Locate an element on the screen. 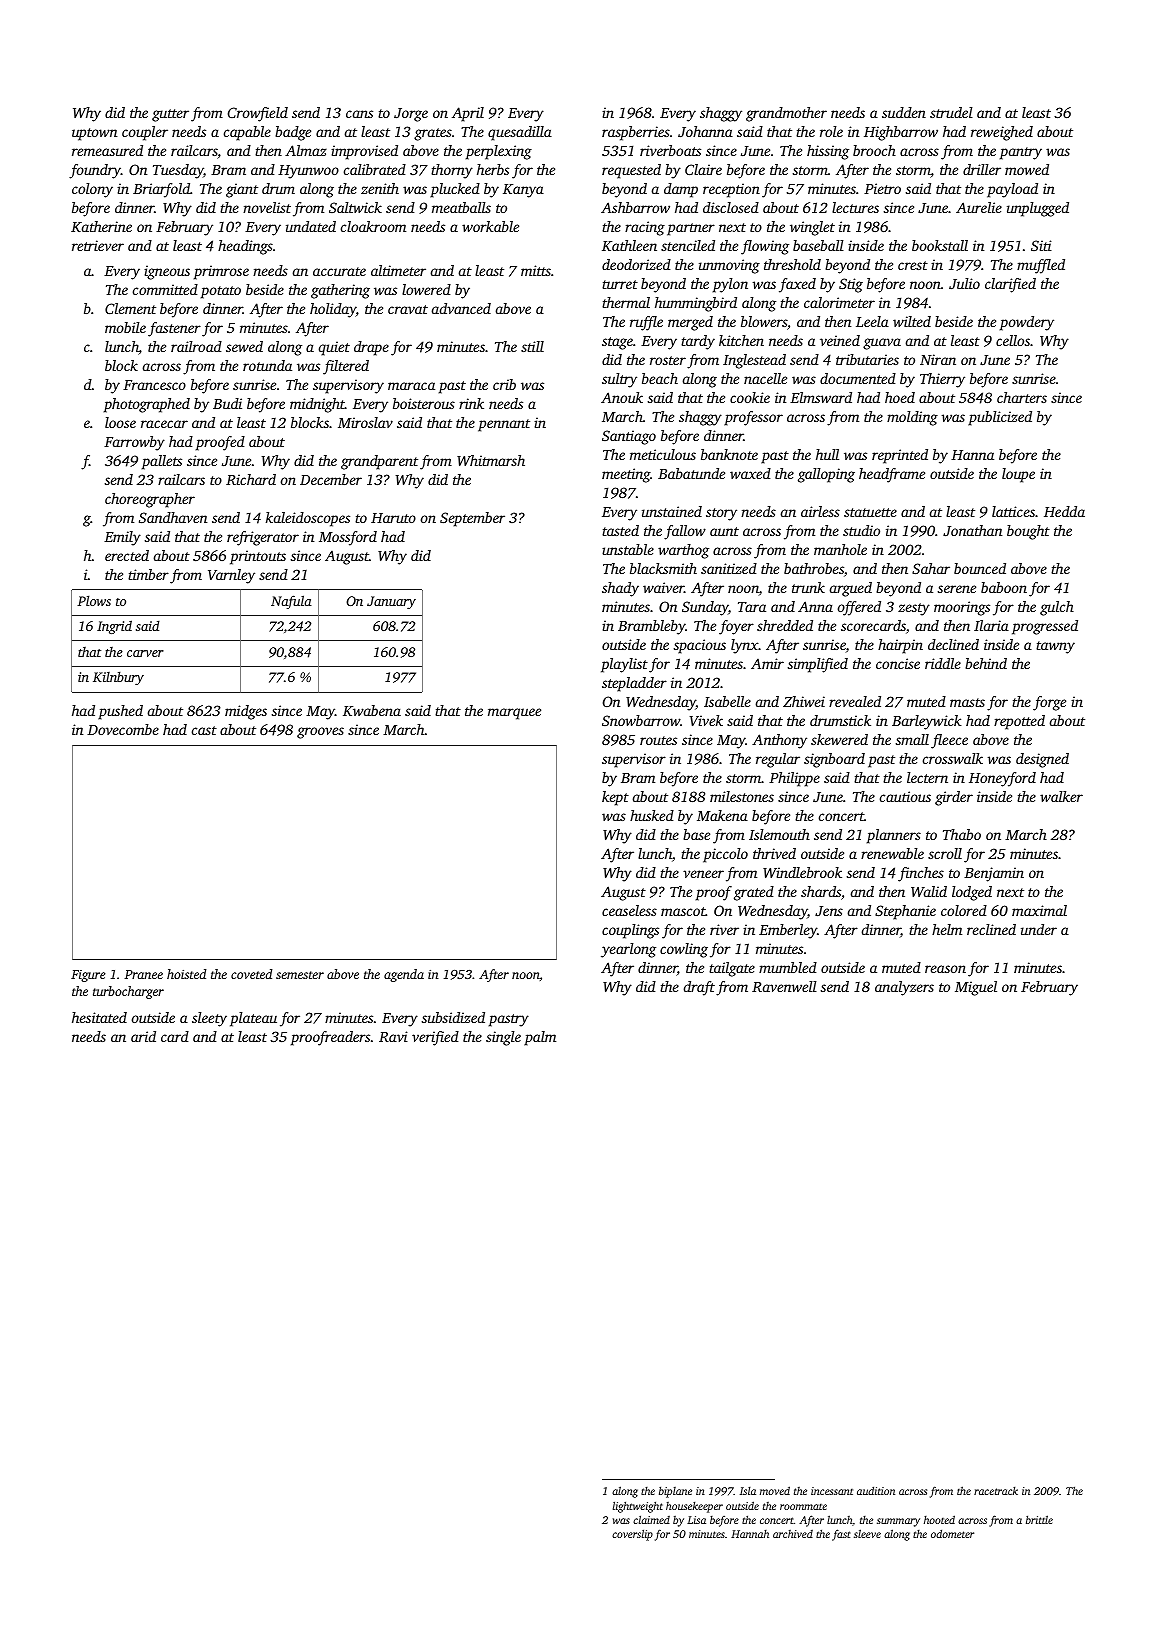 The width and height of the screenshot is (1159, 1639). coverslip is located at coordinates (632, 1535).
